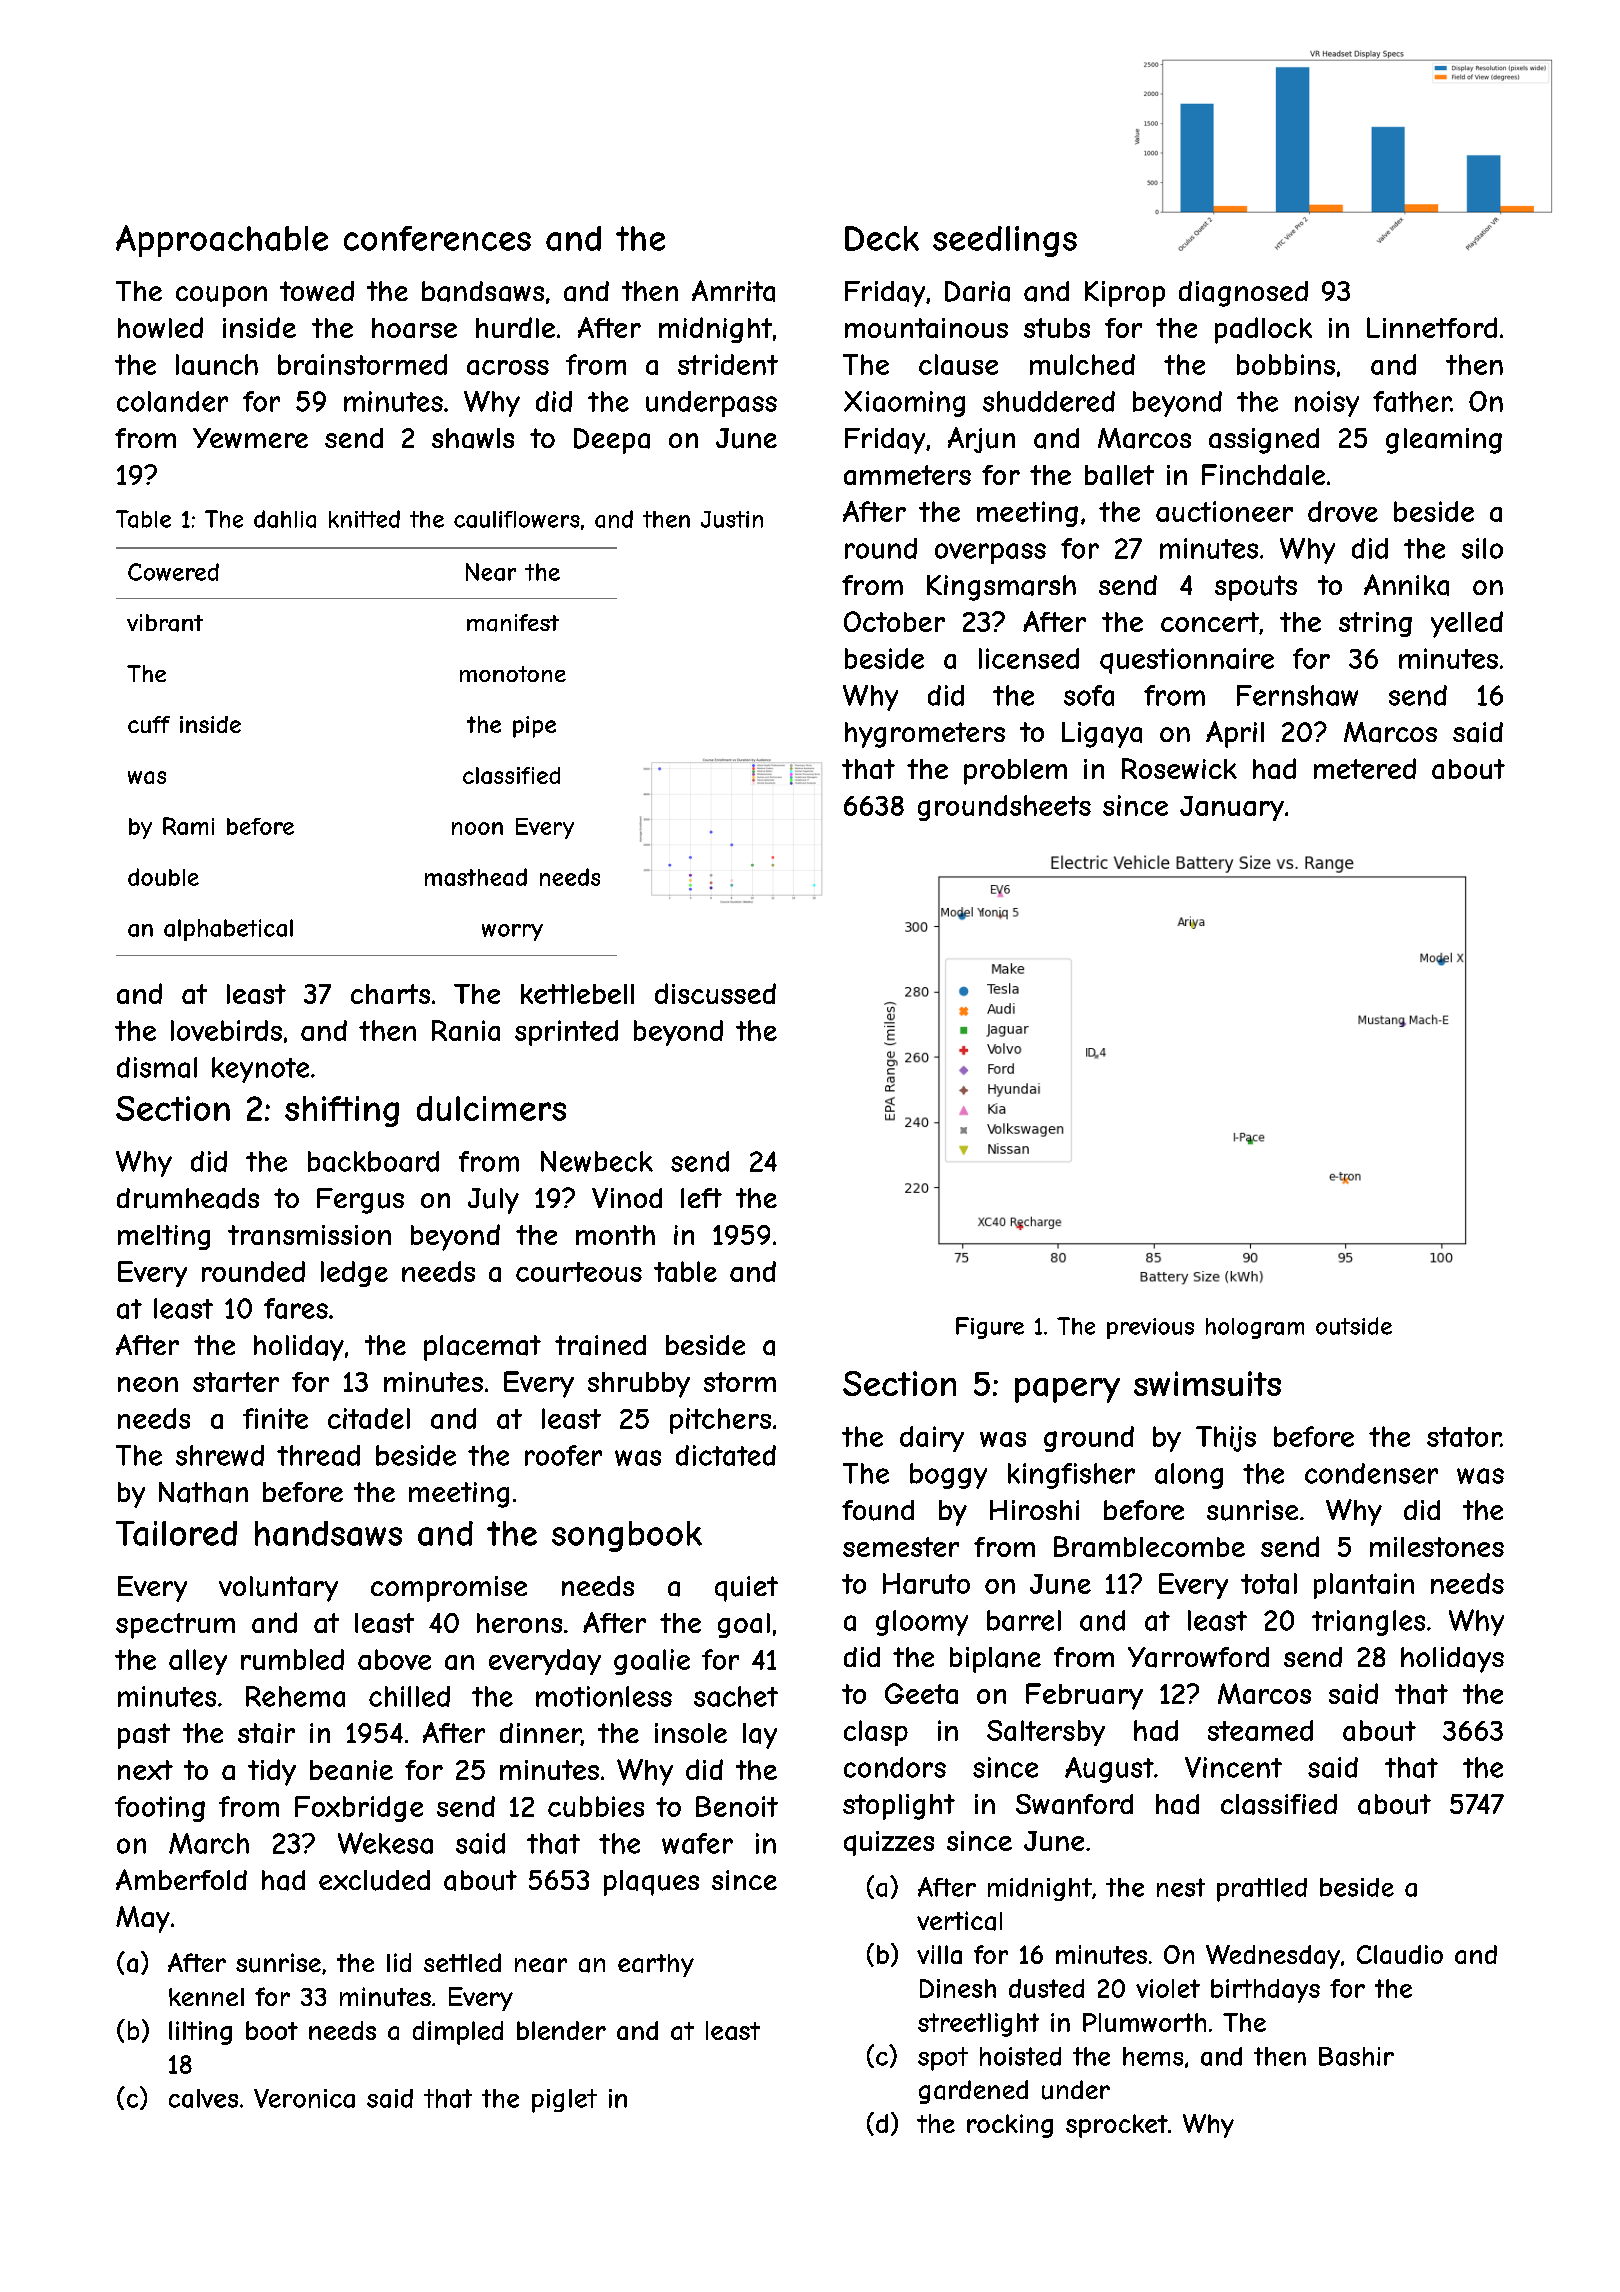  I want to click on rocking, so click(1010, 2126).
